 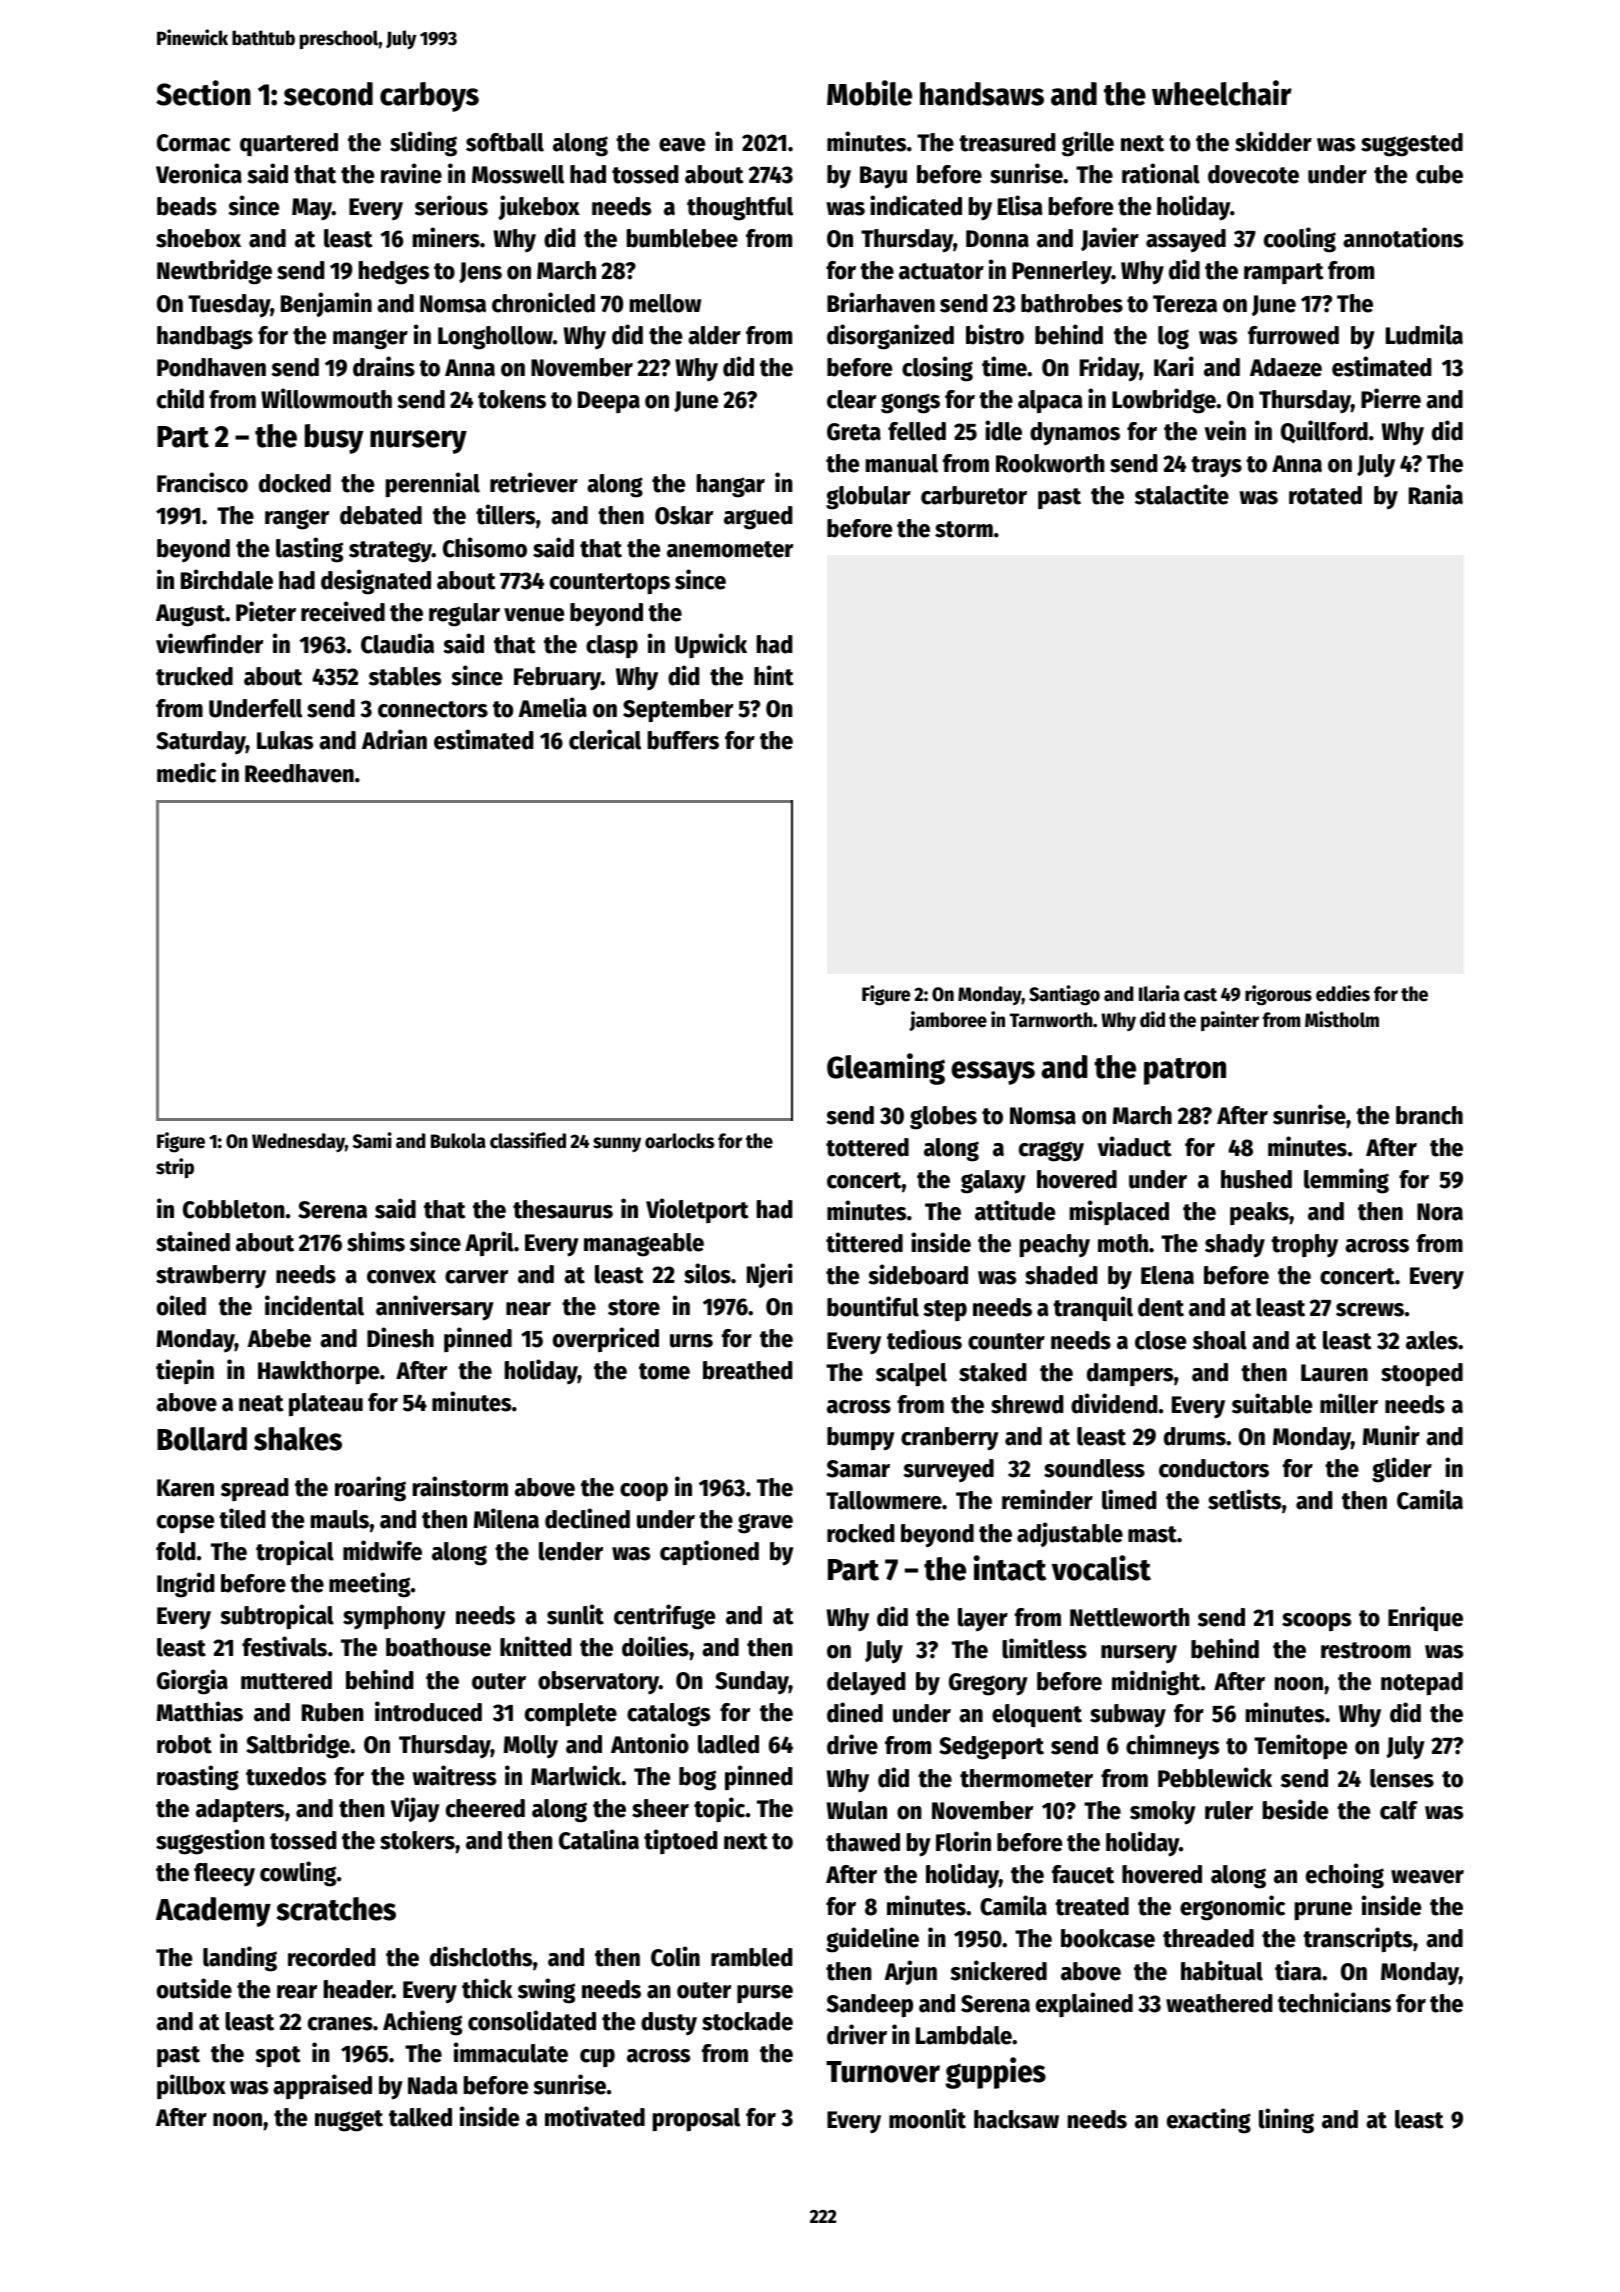 I want to click on Adrian, so click(x=394, y=739).
